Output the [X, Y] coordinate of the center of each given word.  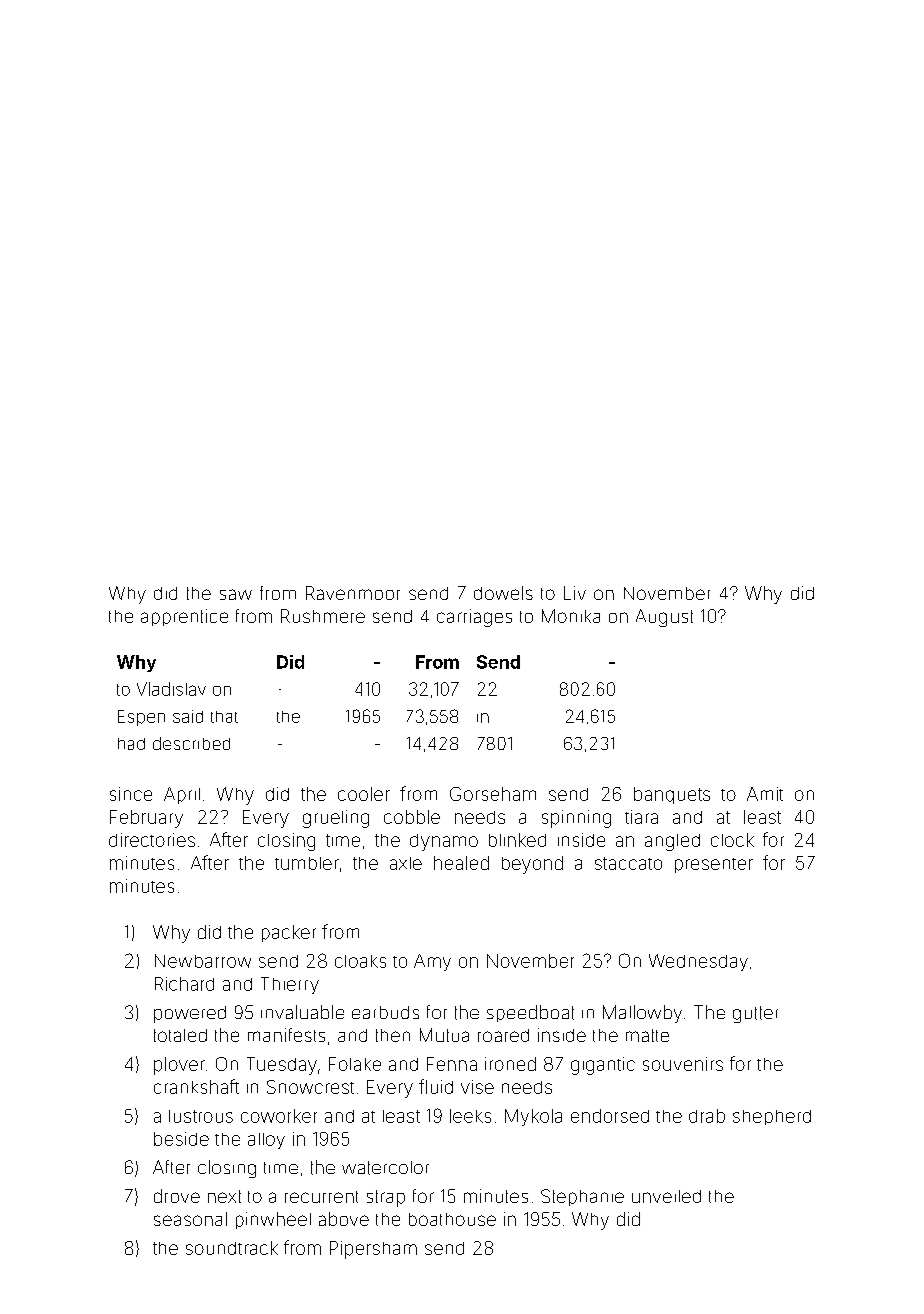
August [664, 618]
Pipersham [373, 1250]
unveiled [666, 1196]
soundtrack [232, 1248]
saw [236, 594]
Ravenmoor [353, 593]
